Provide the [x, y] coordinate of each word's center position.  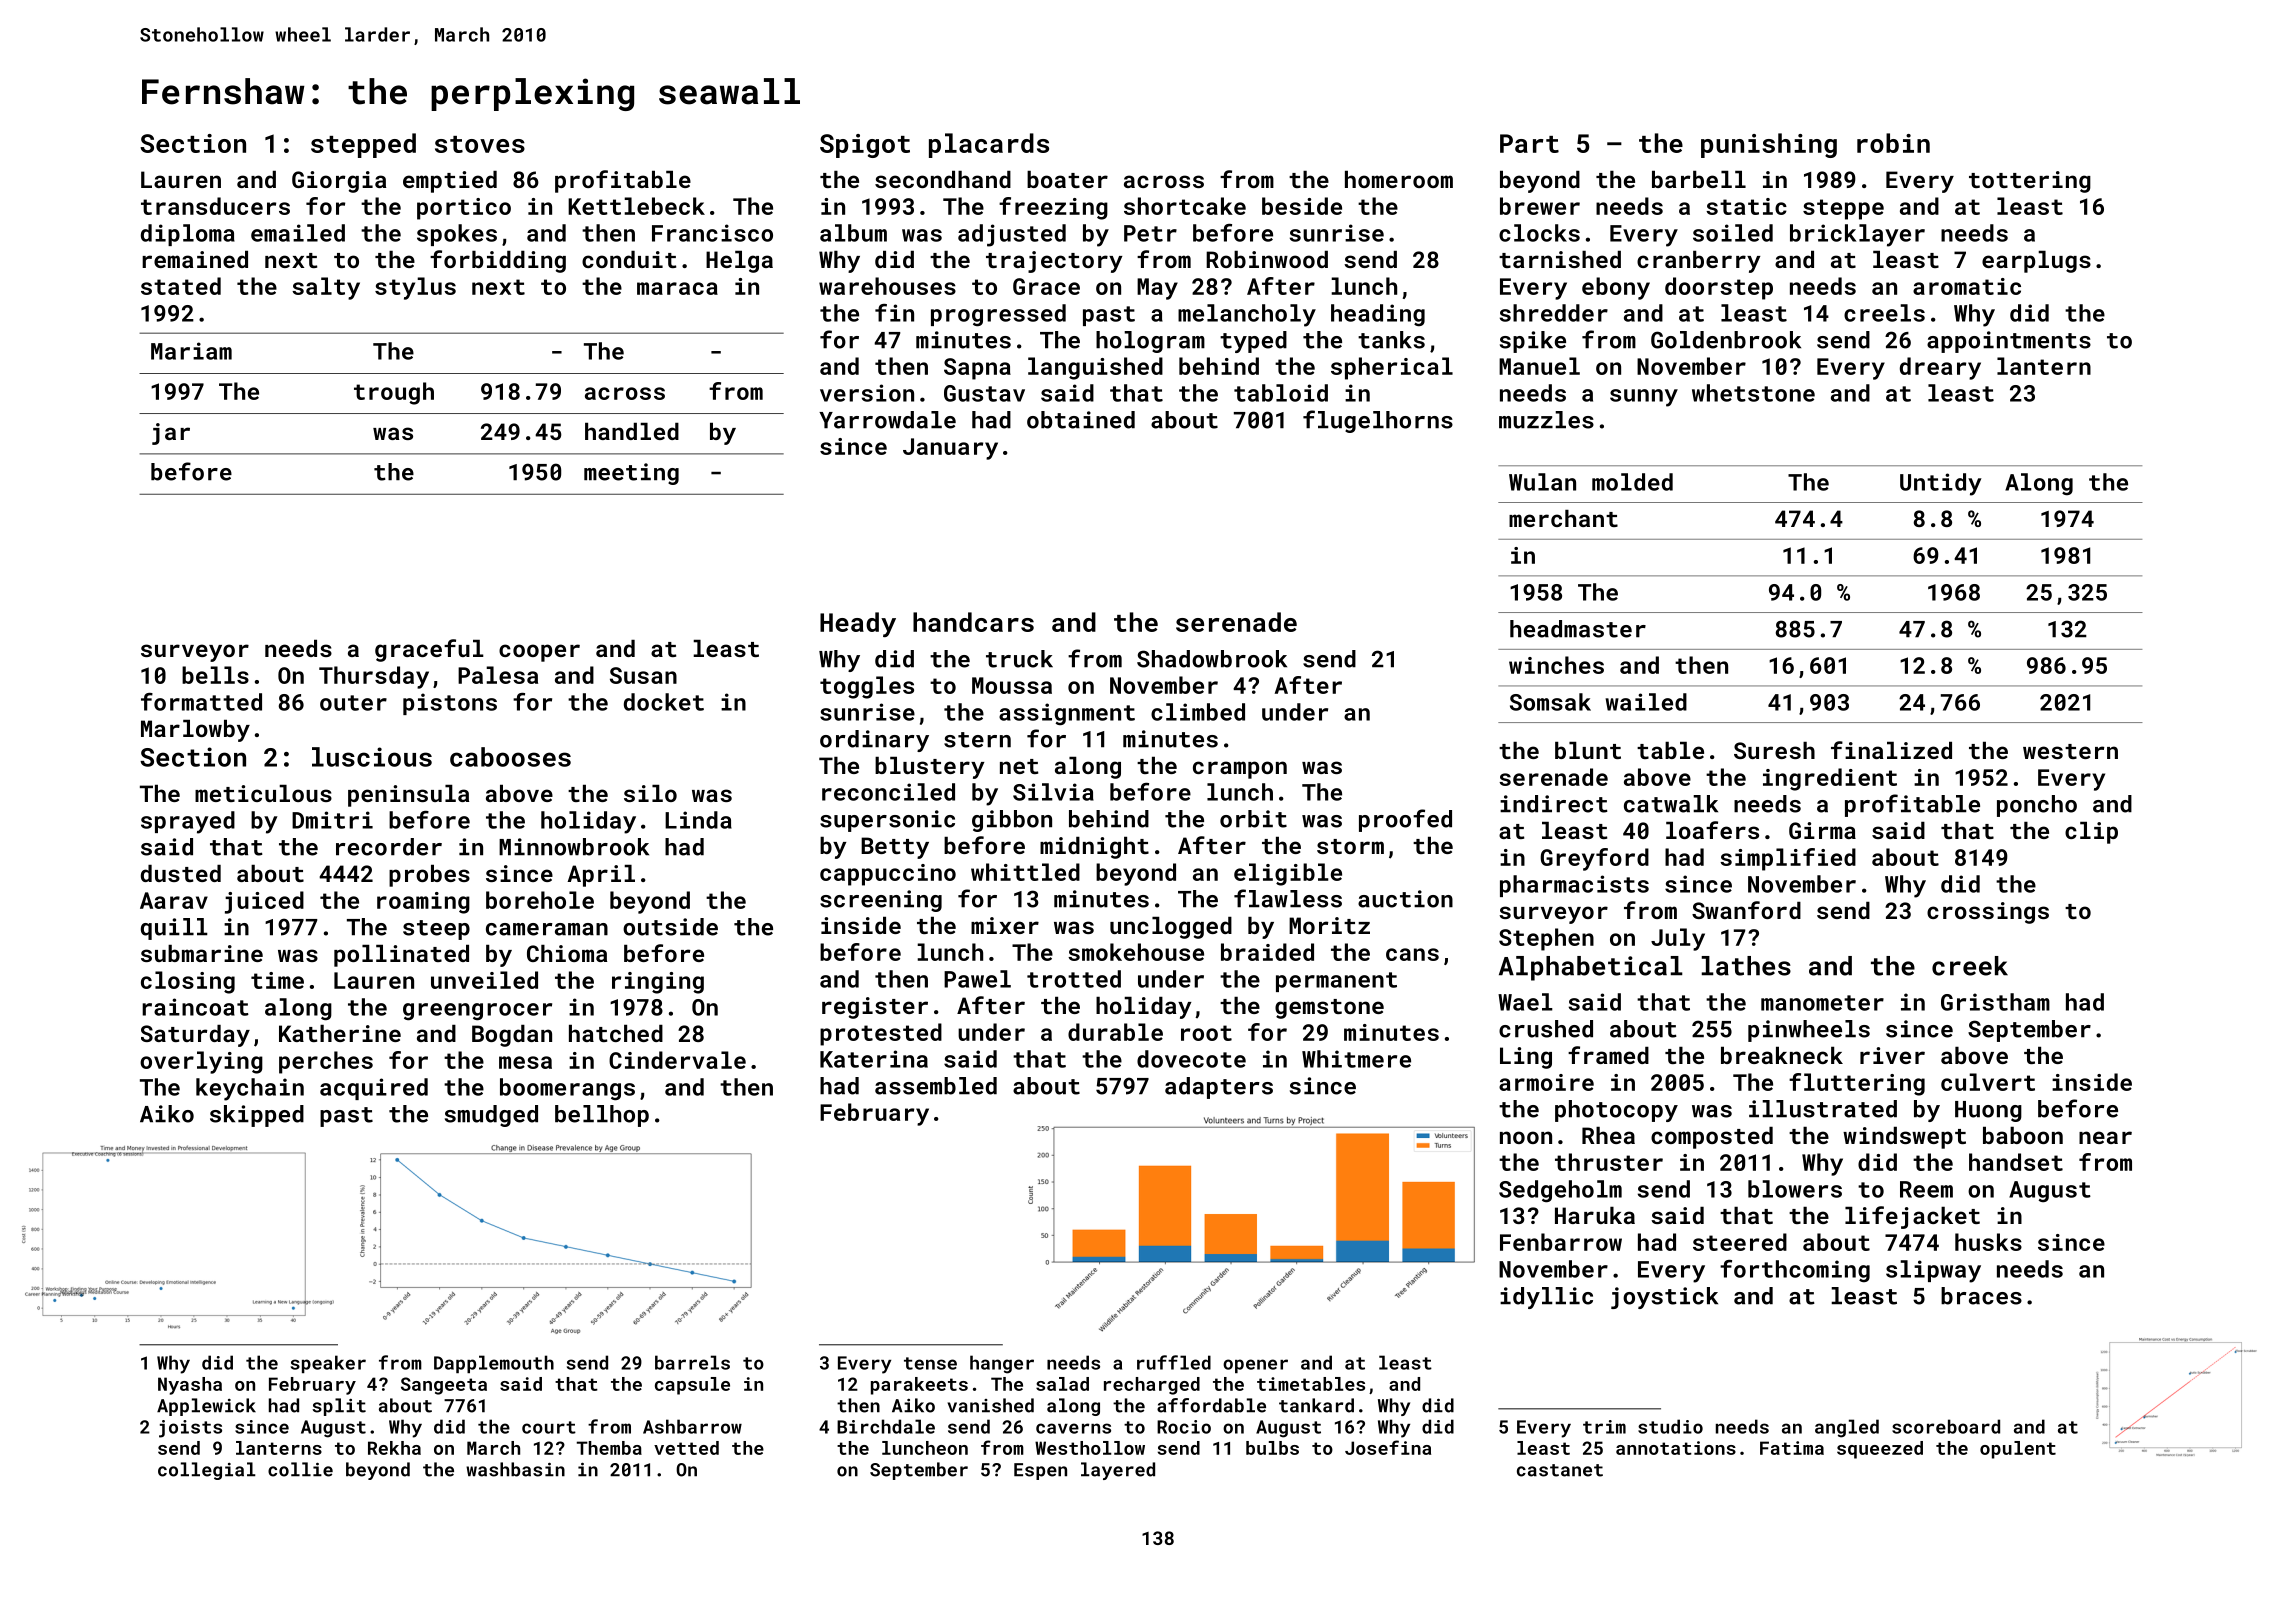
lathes [1746, 966]
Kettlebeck [636, 206]
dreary [1940, 368]
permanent [1336, 982]
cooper [539, 653]
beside [1302, 206]
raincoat [195, 1007]
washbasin [515, 1469]
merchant [1563, 518]
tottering [2030, 182]
